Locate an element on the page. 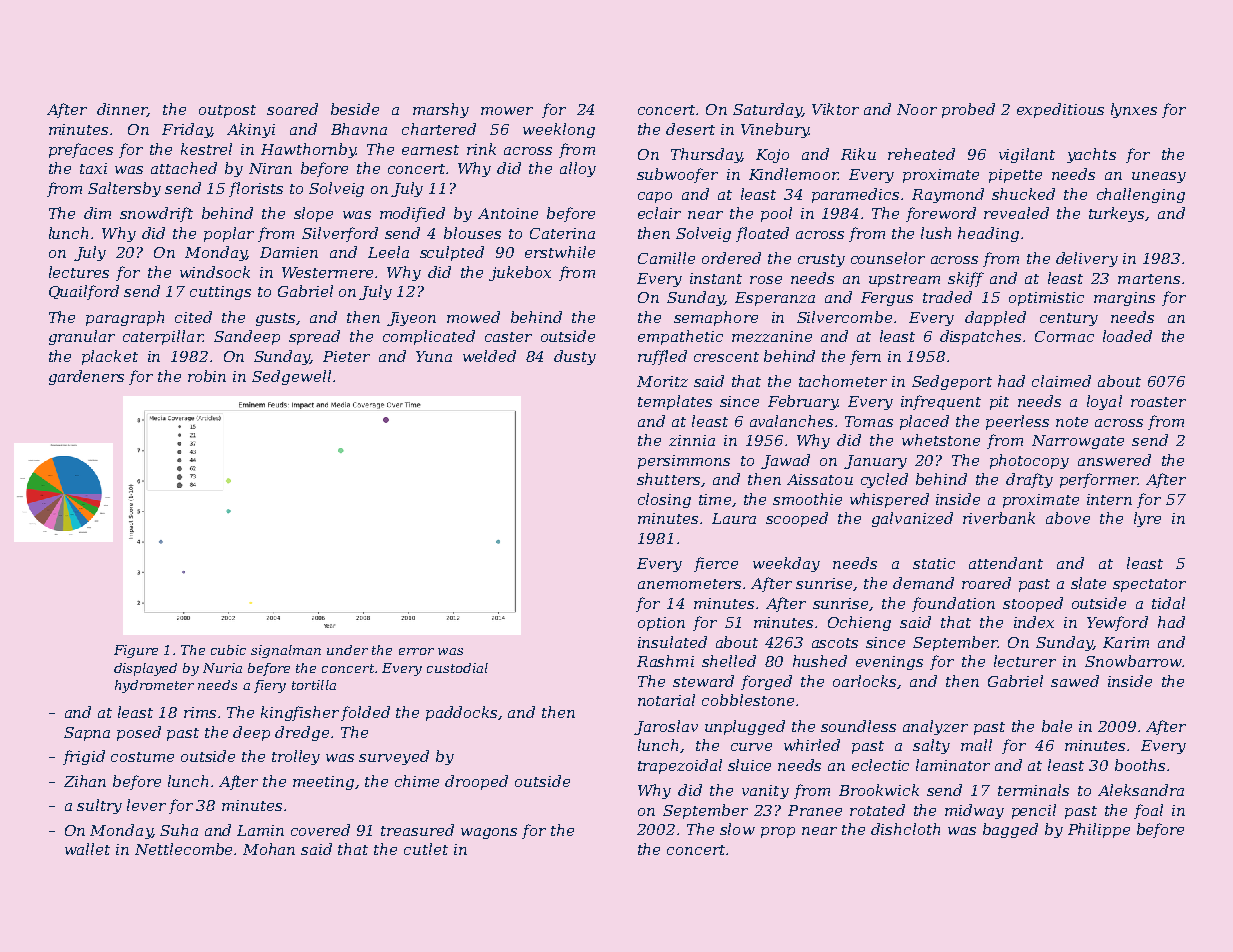  dinner is located at coordinates (122, 110).
